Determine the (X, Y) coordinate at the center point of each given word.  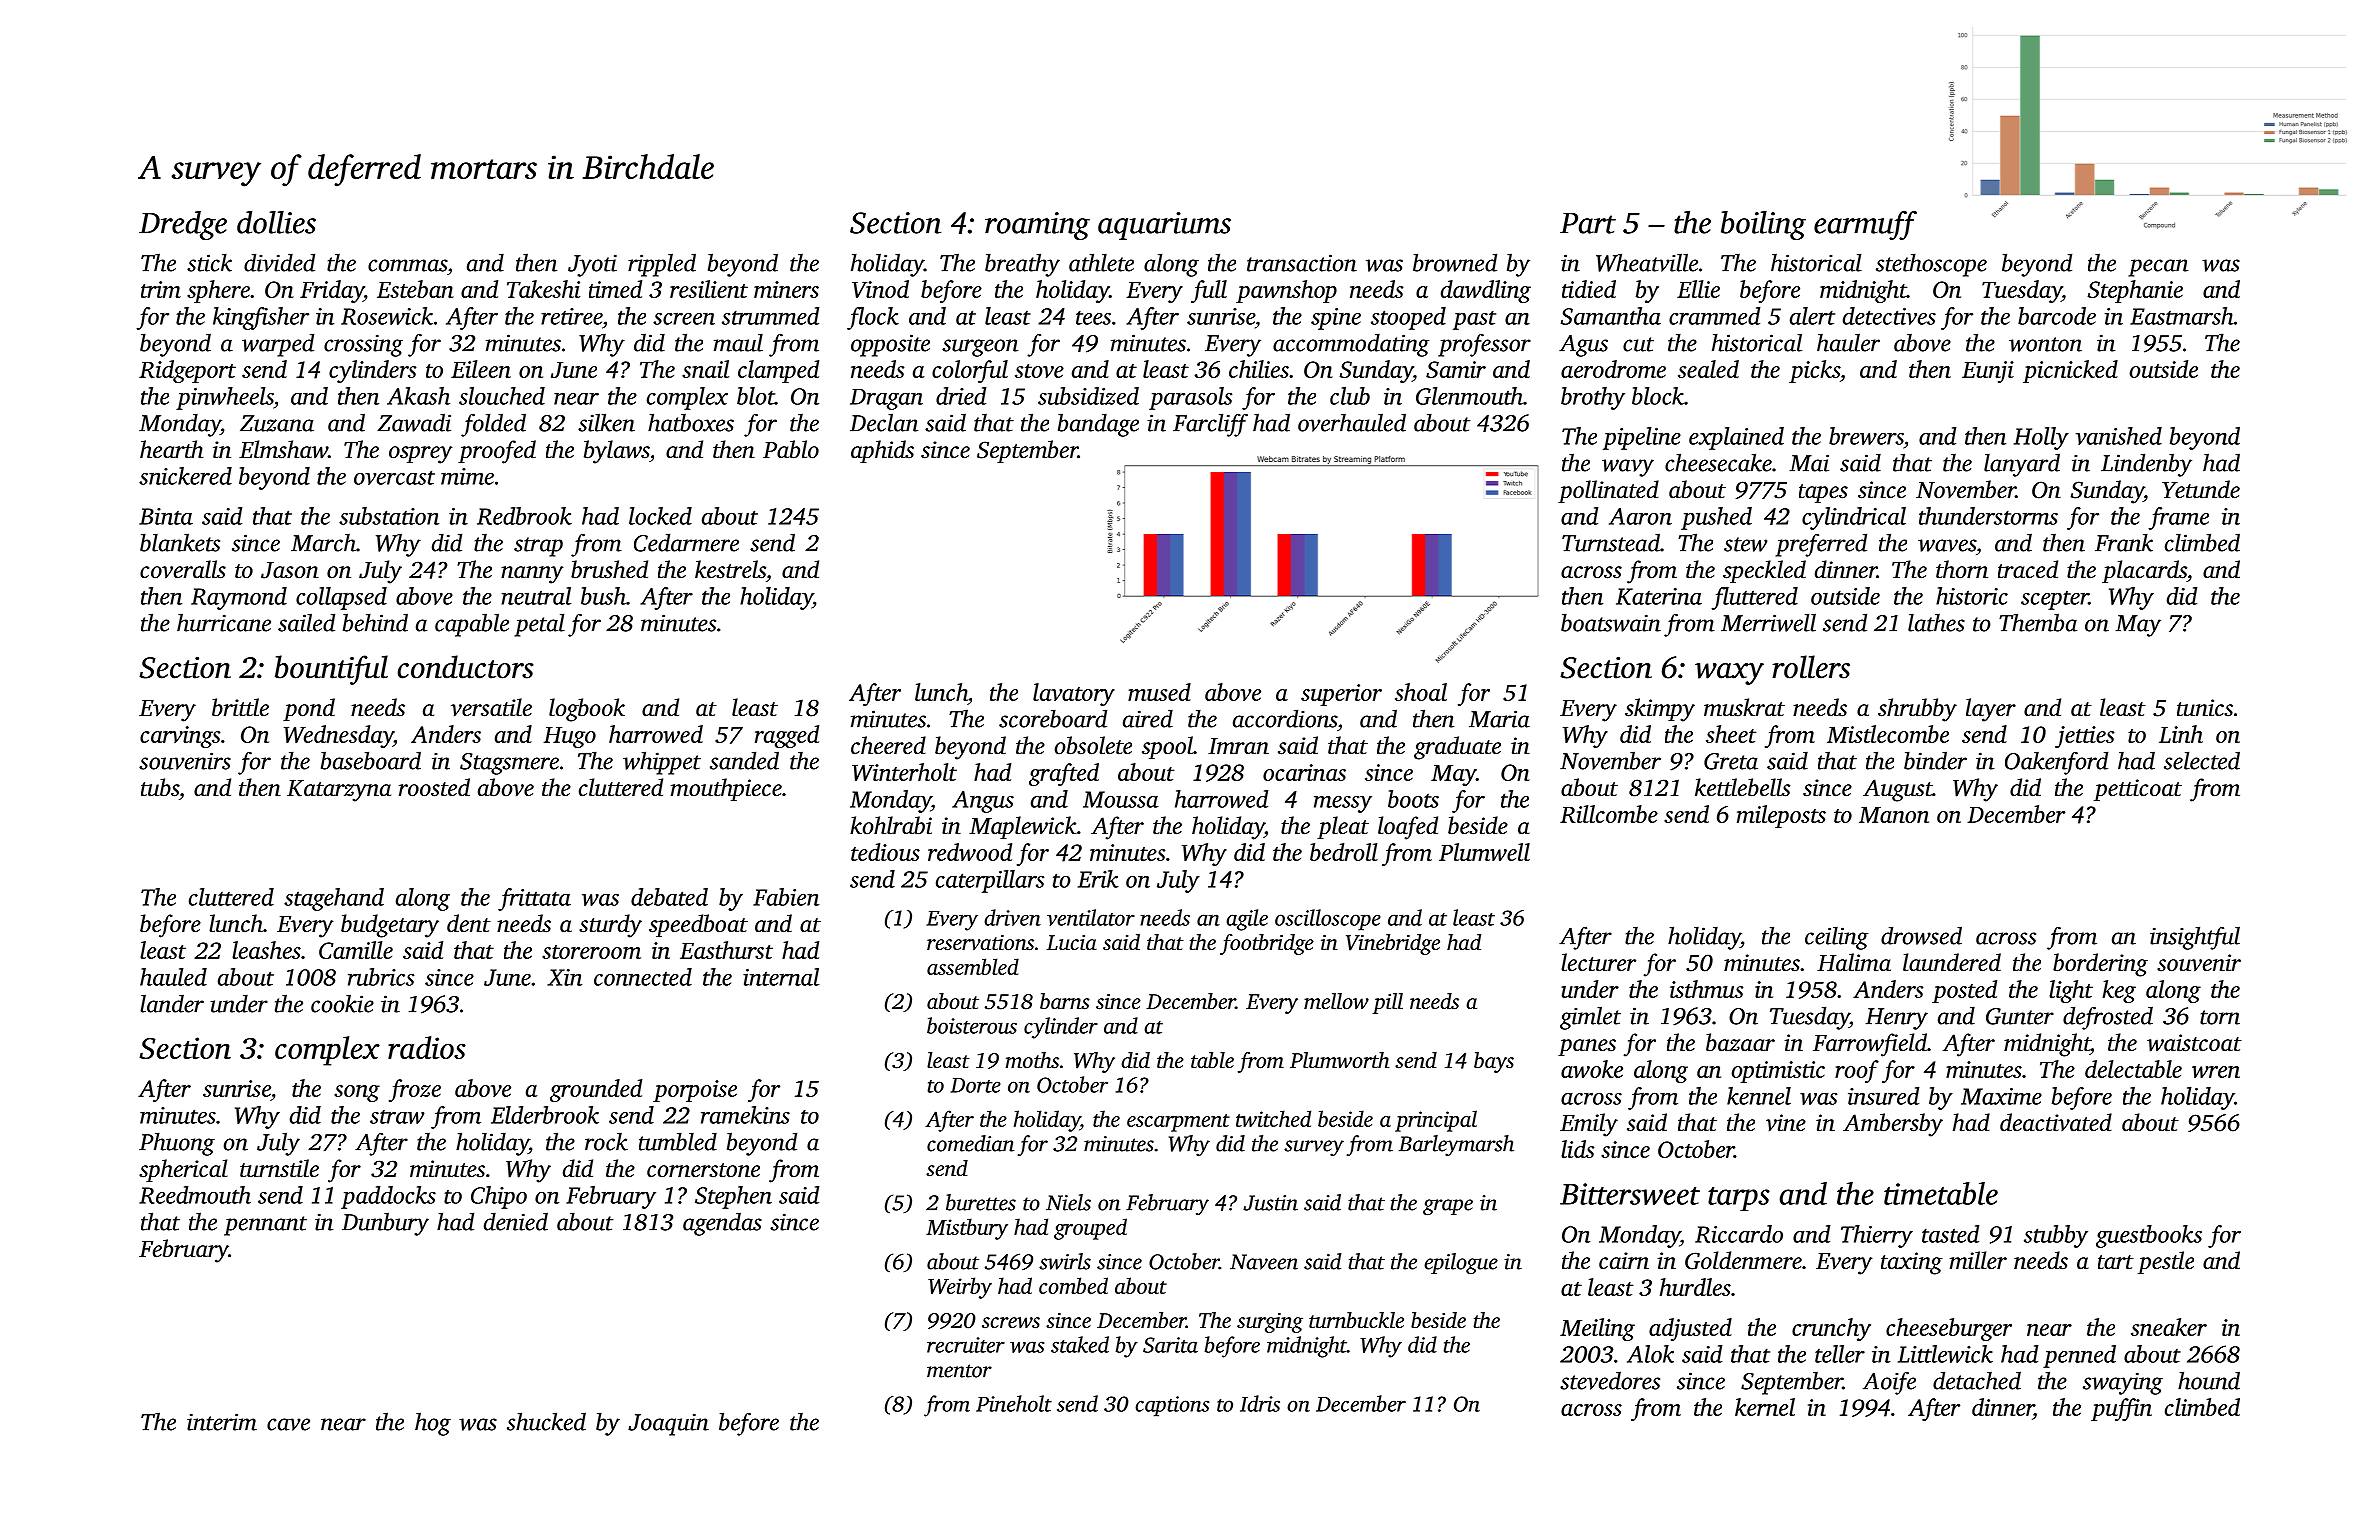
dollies (276, 222)
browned (1455, 262)
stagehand (334, 899)
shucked (546, 1421)
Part (1588, 223)
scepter (2055, 600)
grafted (1064, 774)
